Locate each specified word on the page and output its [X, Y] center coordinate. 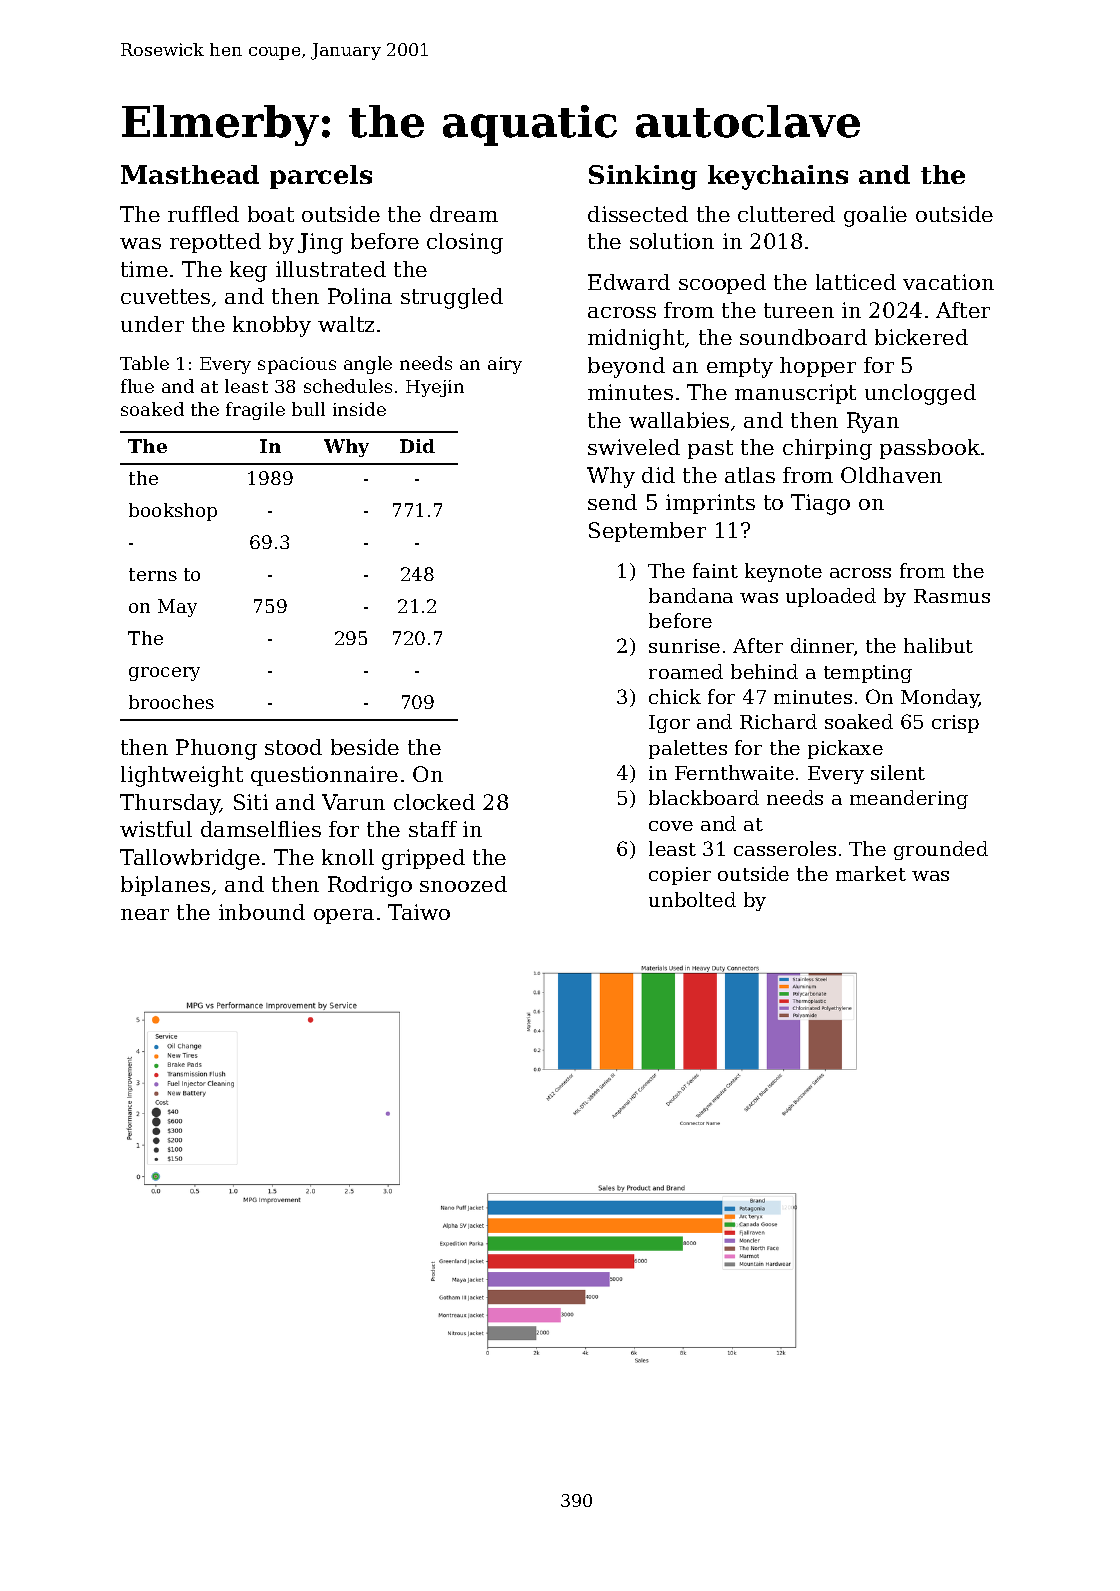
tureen [799, 310]
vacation [948, 282]
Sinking [643, 177]
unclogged [920, 394]
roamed [686, 671]
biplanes [165, 886]
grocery [164, 674]
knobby [272, 326]
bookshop [173, 512]
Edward [629, 282]
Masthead [190, 174]
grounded [941, 850]
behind [764, 671]
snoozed [463, 884]
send [612, 502]
